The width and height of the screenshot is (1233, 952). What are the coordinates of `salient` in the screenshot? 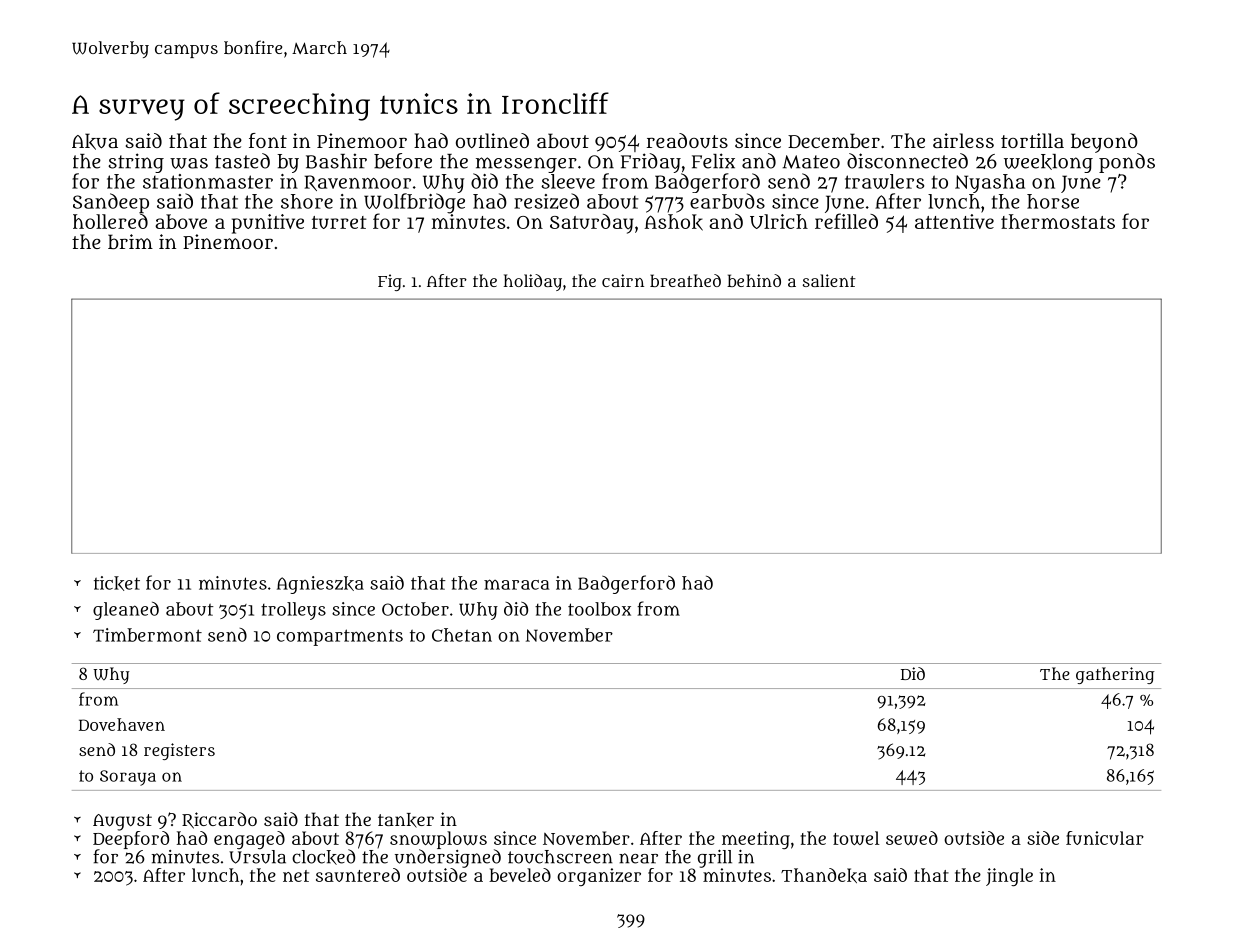 It's located at (829, 280).
